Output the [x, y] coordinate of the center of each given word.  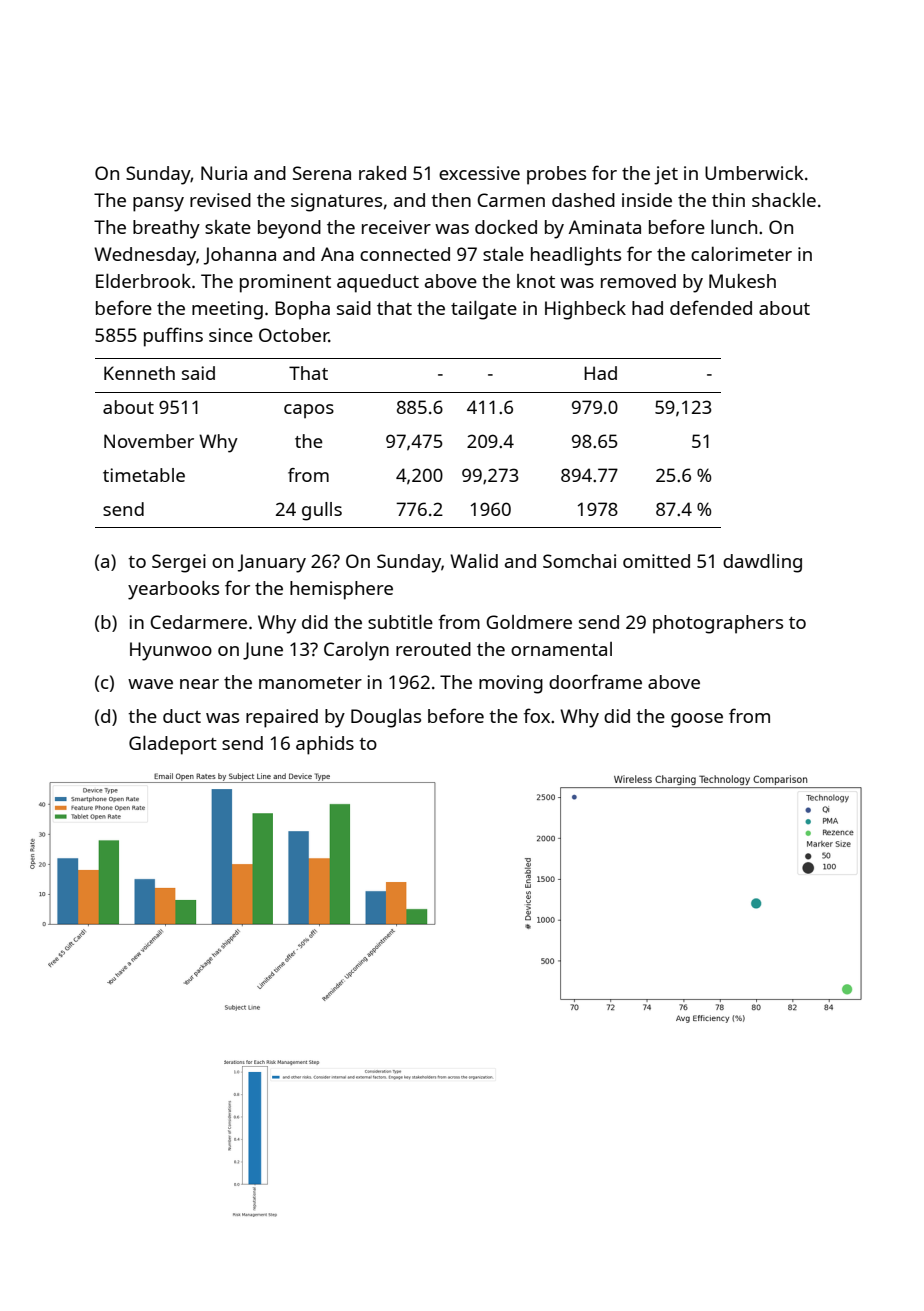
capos [309, 411]
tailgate [484, 310]
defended [711, 307]
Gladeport [173, 745]
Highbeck [585, 310]
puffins [173, 337]
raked [382, 173]
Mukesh [742, 281]
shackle [784, 200]
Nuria [224, 173]
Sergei [179, 563]
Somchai [579, 561]
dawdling [762, 563]
